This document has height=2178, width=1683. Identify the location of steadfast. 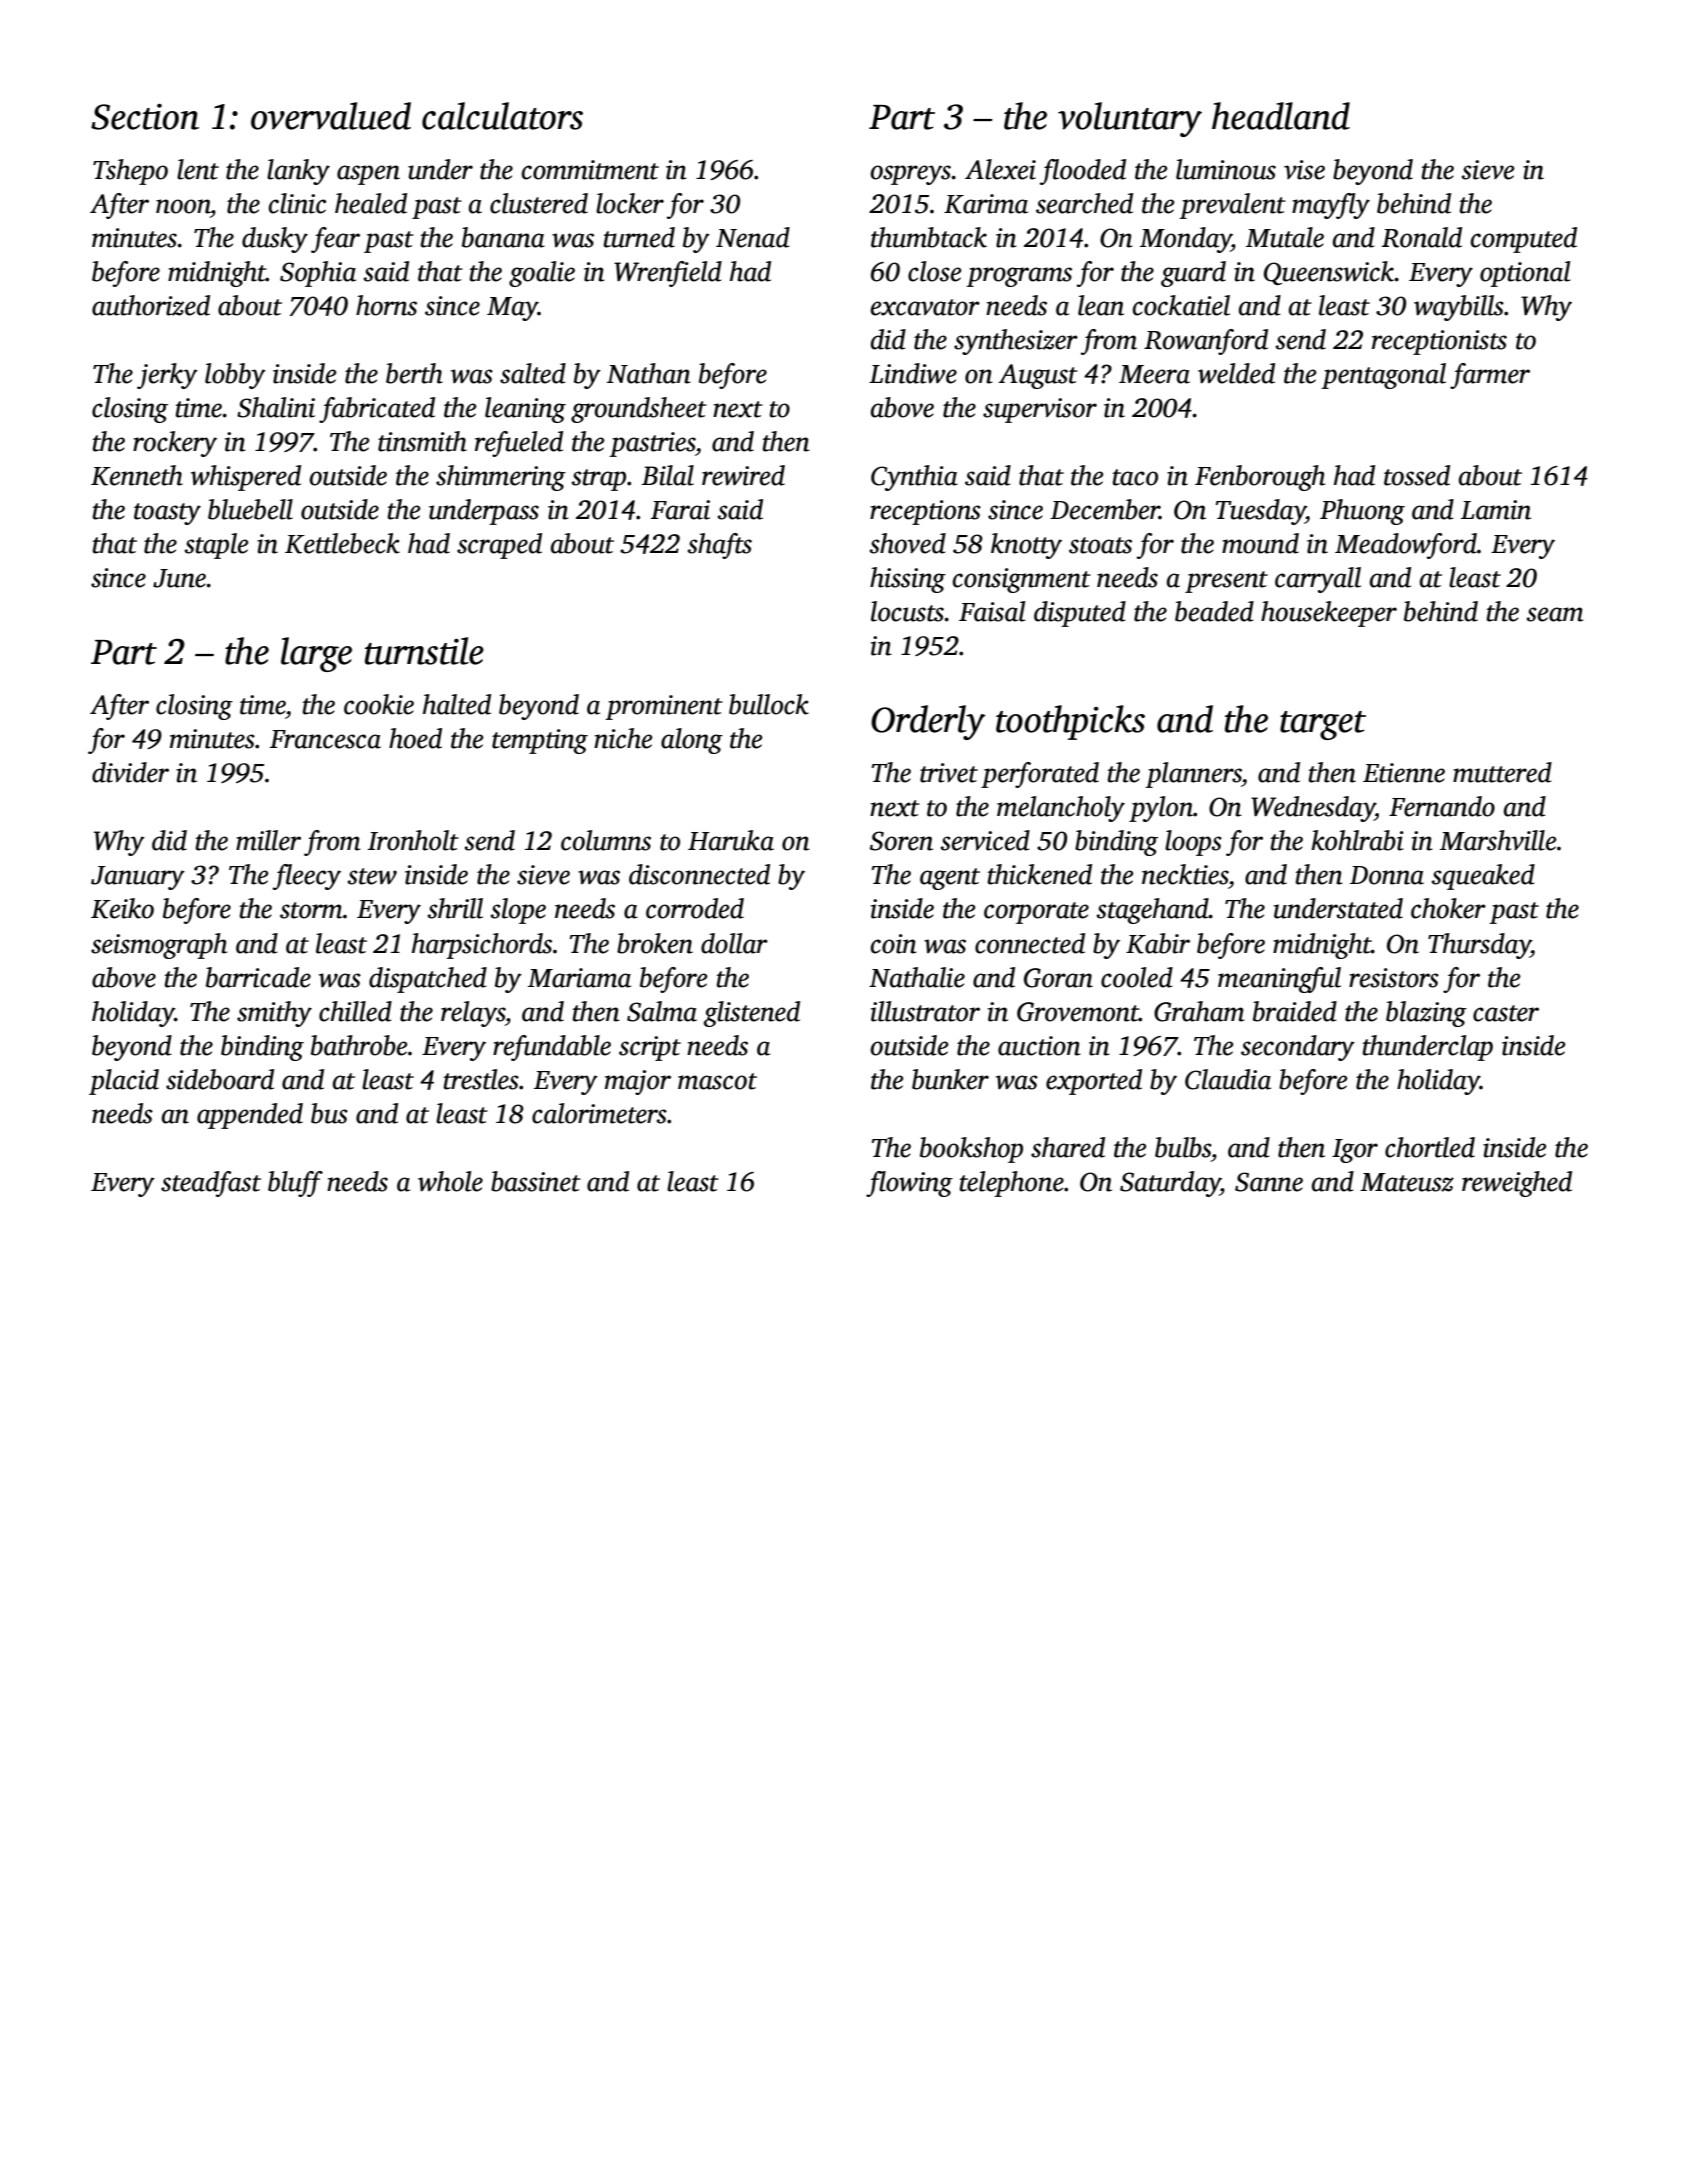
(211, 1184).
